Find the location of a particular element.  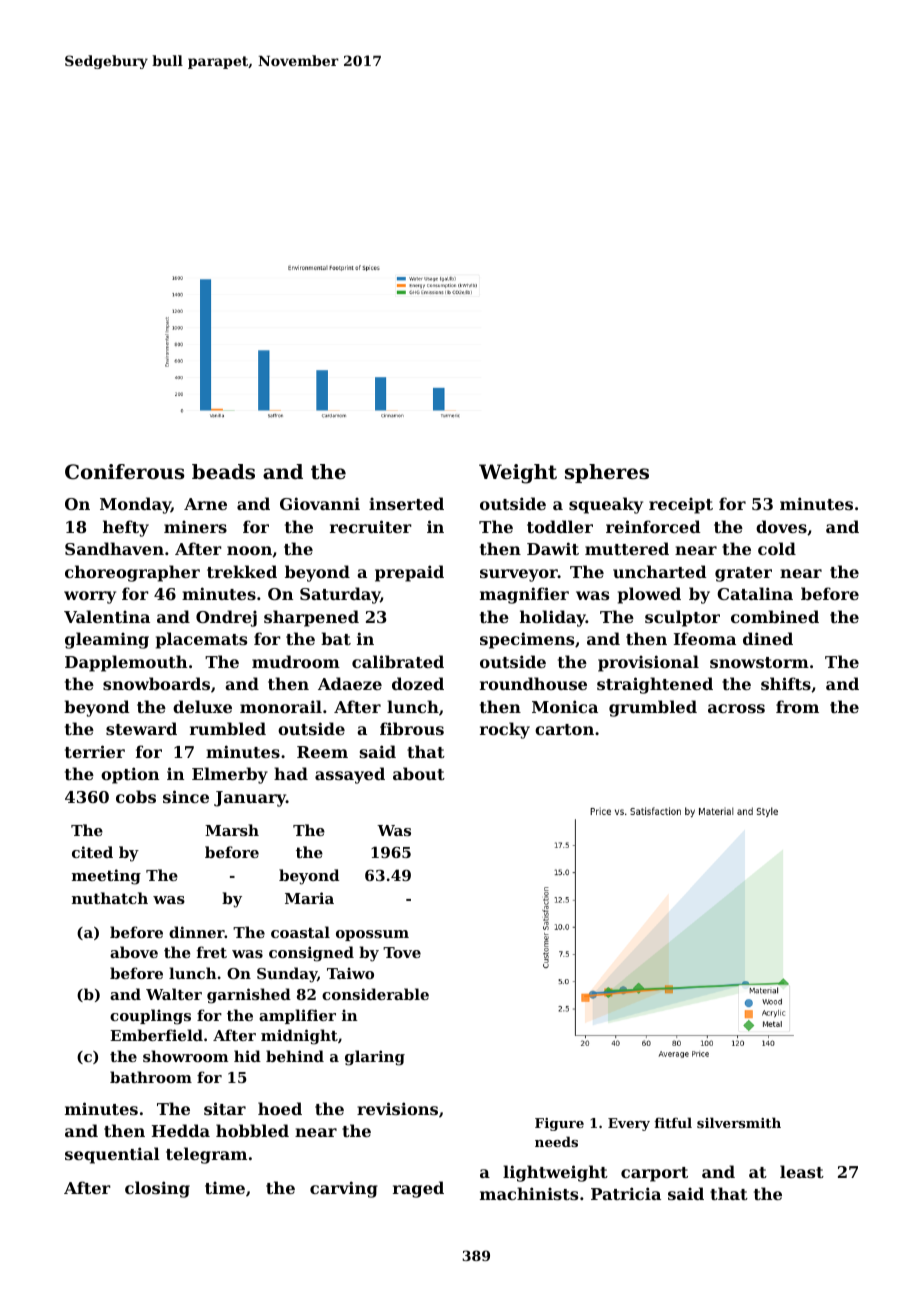

miners is located at coordinates (195, 526).
